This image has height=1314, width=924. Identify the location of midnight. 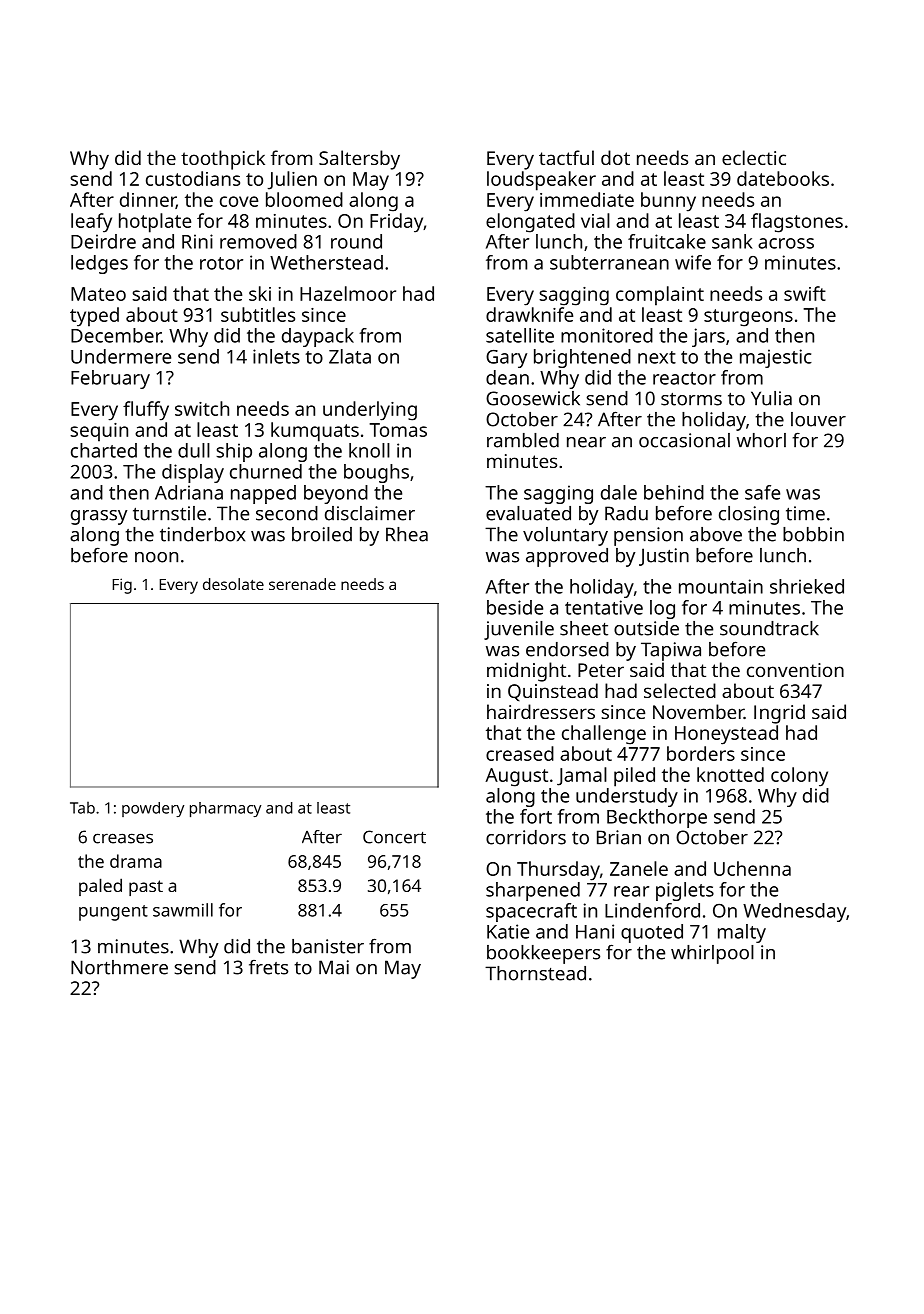
(526, 672).
